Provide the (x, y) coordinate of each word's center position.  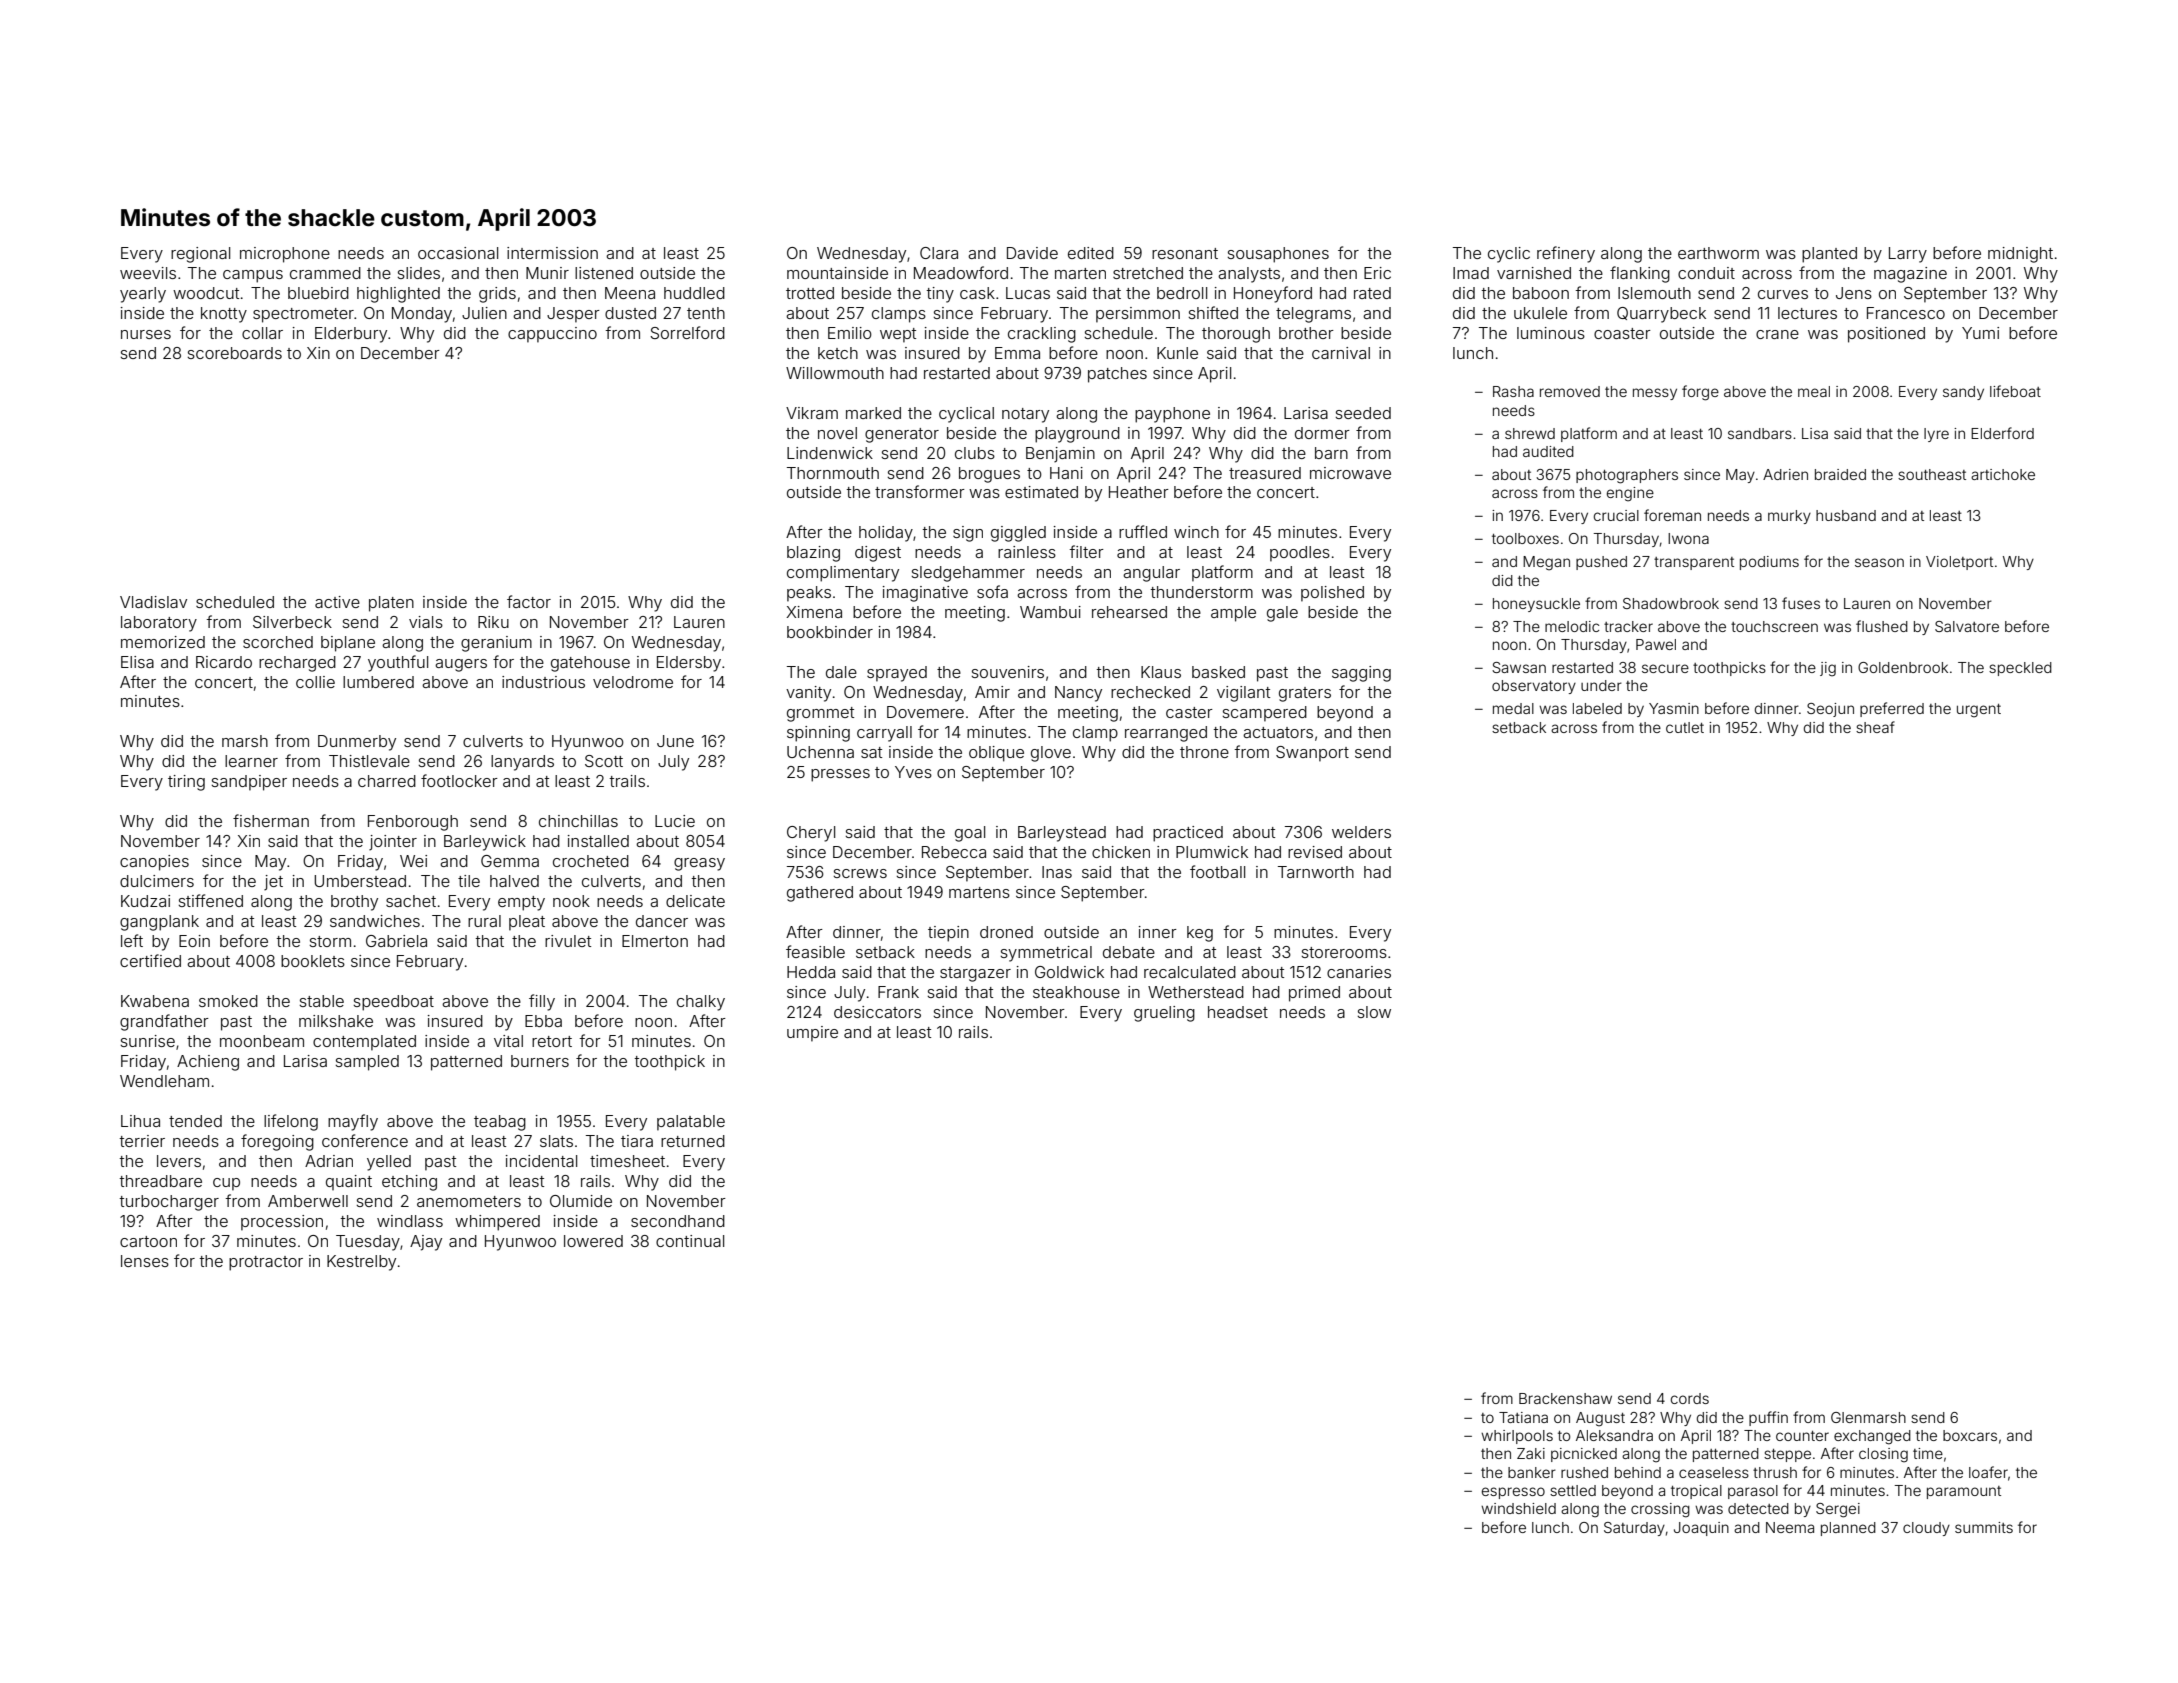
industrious (543, 682)
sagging (1361, 674)
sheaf (1875, 727)
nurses (146, 334)
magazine (1910, 275)
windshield (1518, 1508)
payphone (1172, 415)
